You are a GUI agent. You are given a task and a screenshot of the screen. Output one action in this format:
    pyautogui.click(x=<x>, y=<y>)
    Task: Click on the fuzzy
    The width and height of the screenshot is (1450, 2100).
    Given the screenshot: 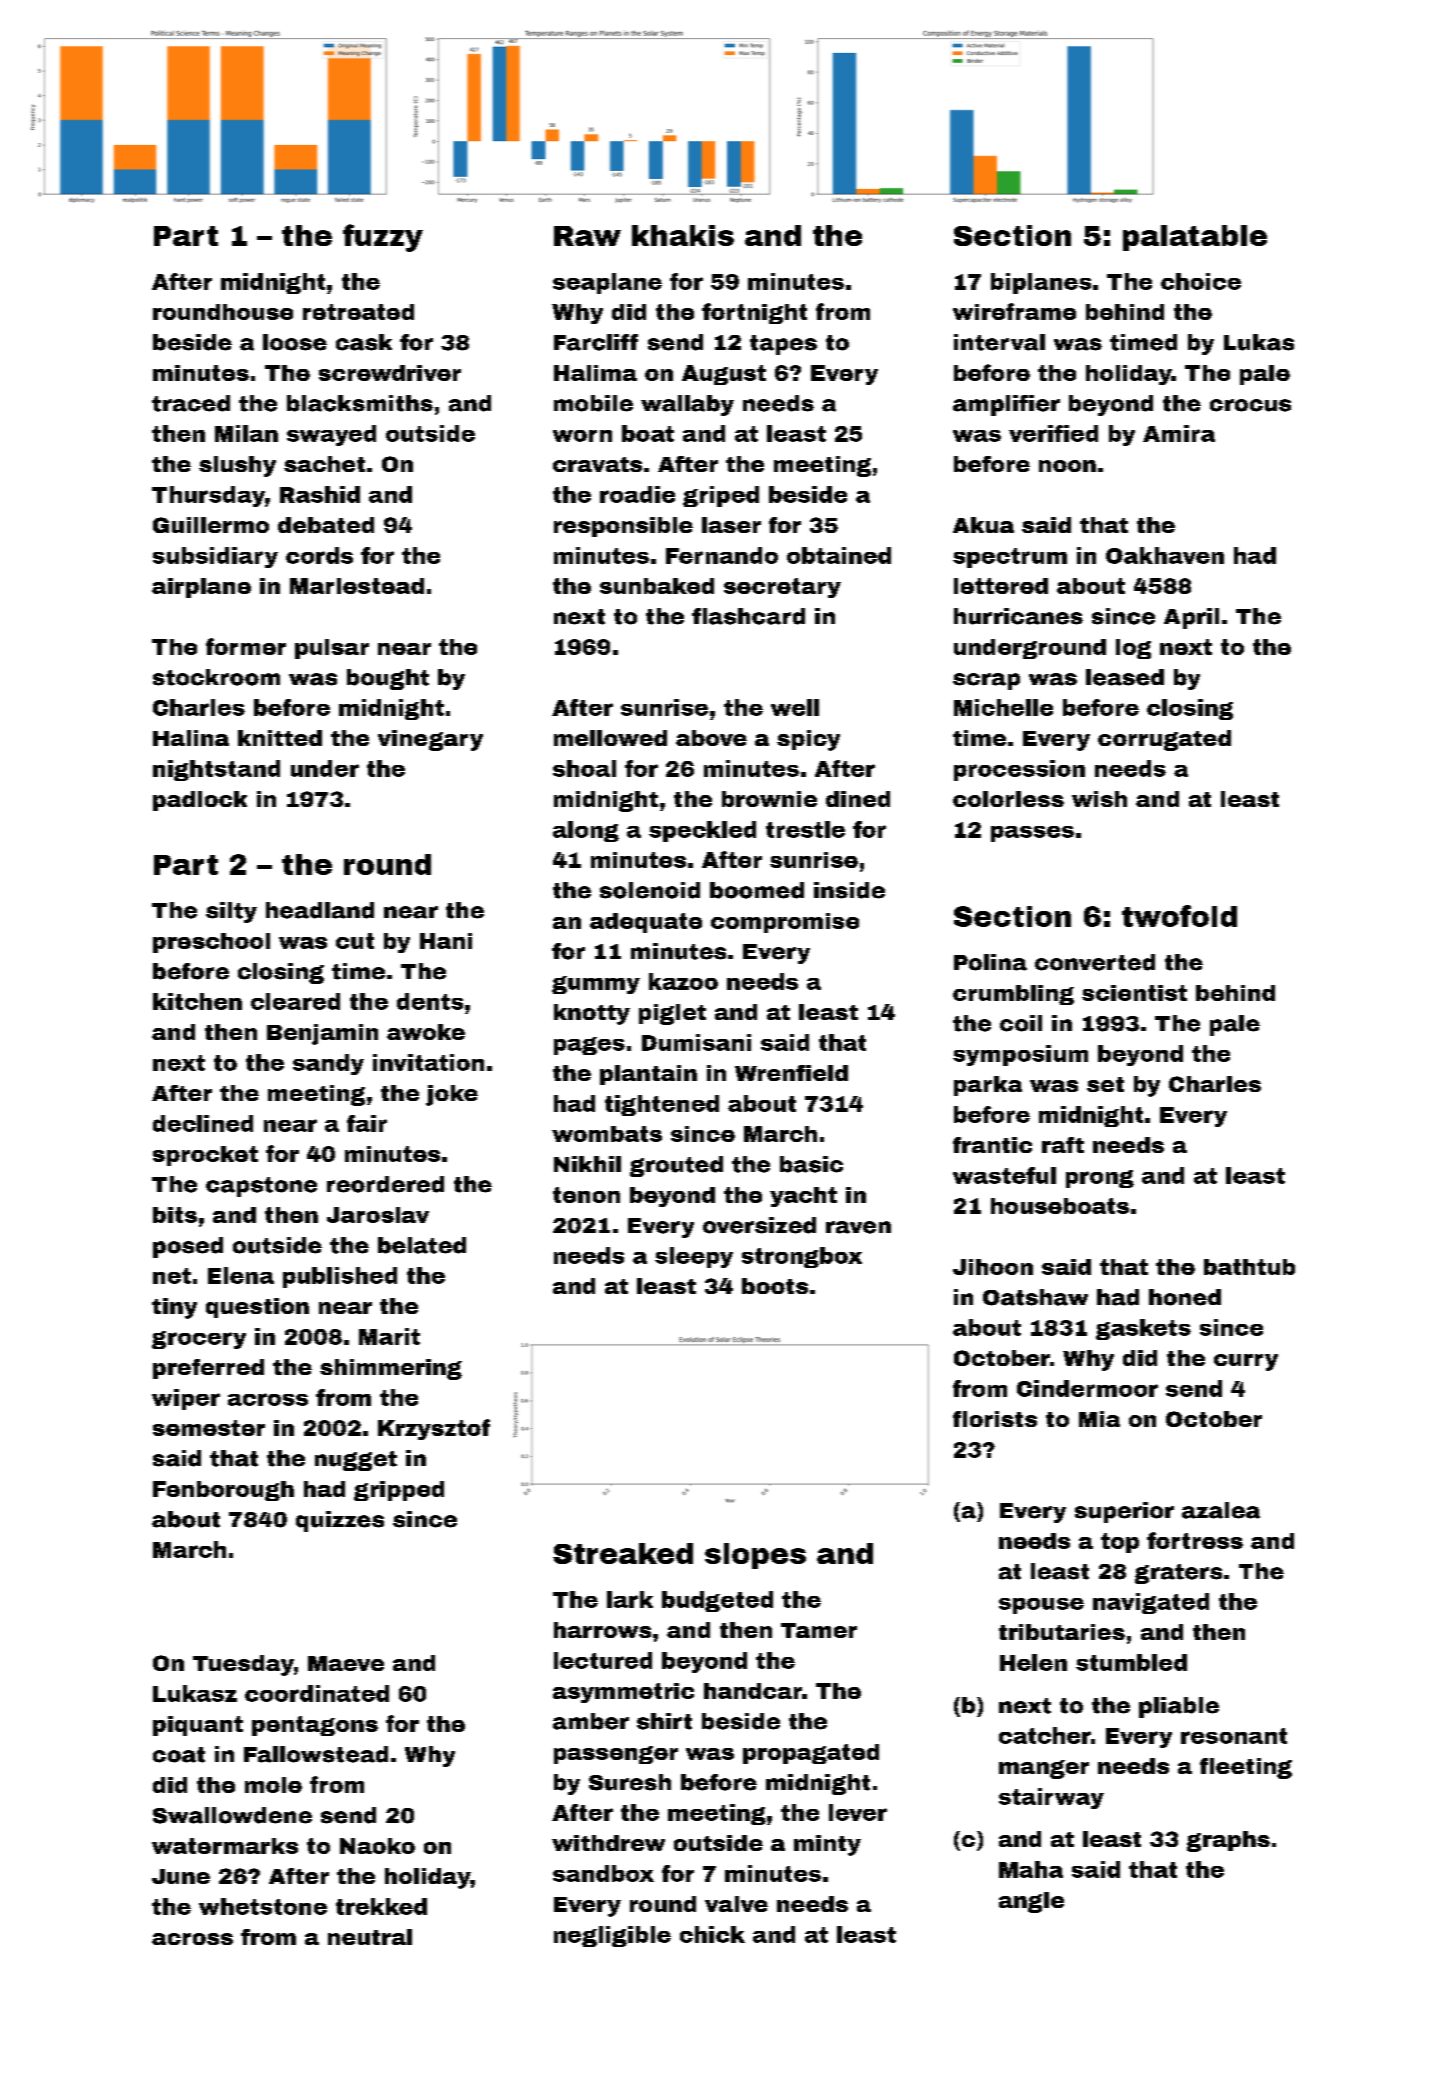 What is the action you would take?
    pyautogui.click(x=383, y=238)
